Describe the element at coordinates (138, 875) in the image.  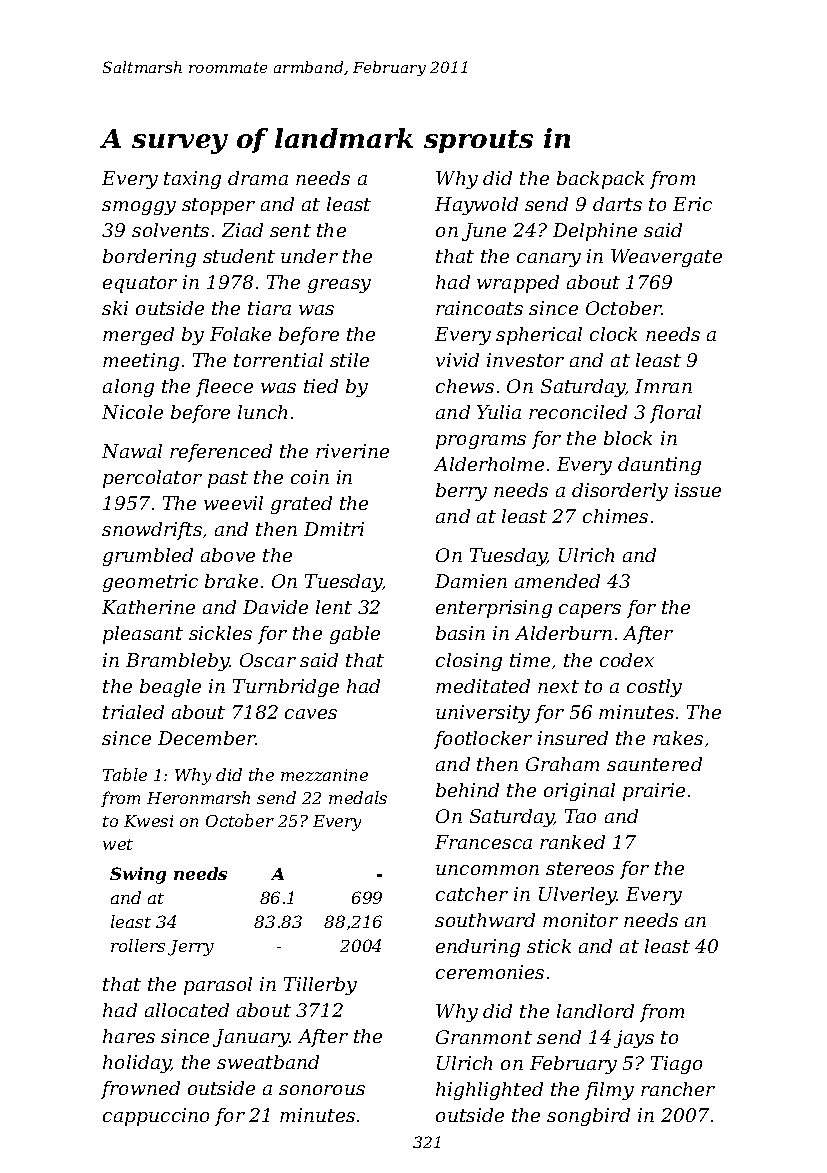
I see `Swing` at that location.
